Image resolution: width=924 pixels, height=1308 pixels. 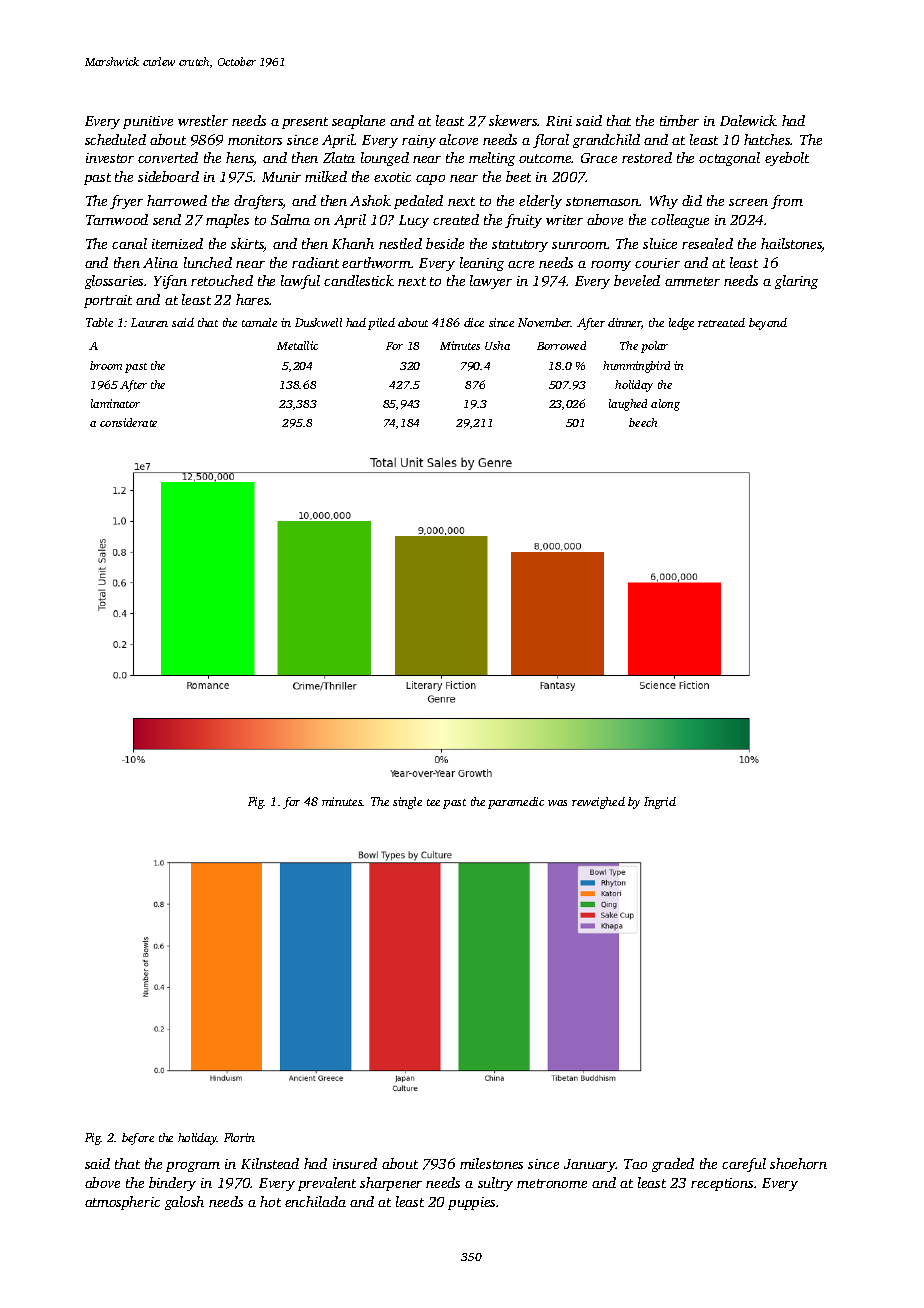 What do you see at coordinates (239, 1137) in the image?
I see `Florin` at bounding box center [239, 1137].
